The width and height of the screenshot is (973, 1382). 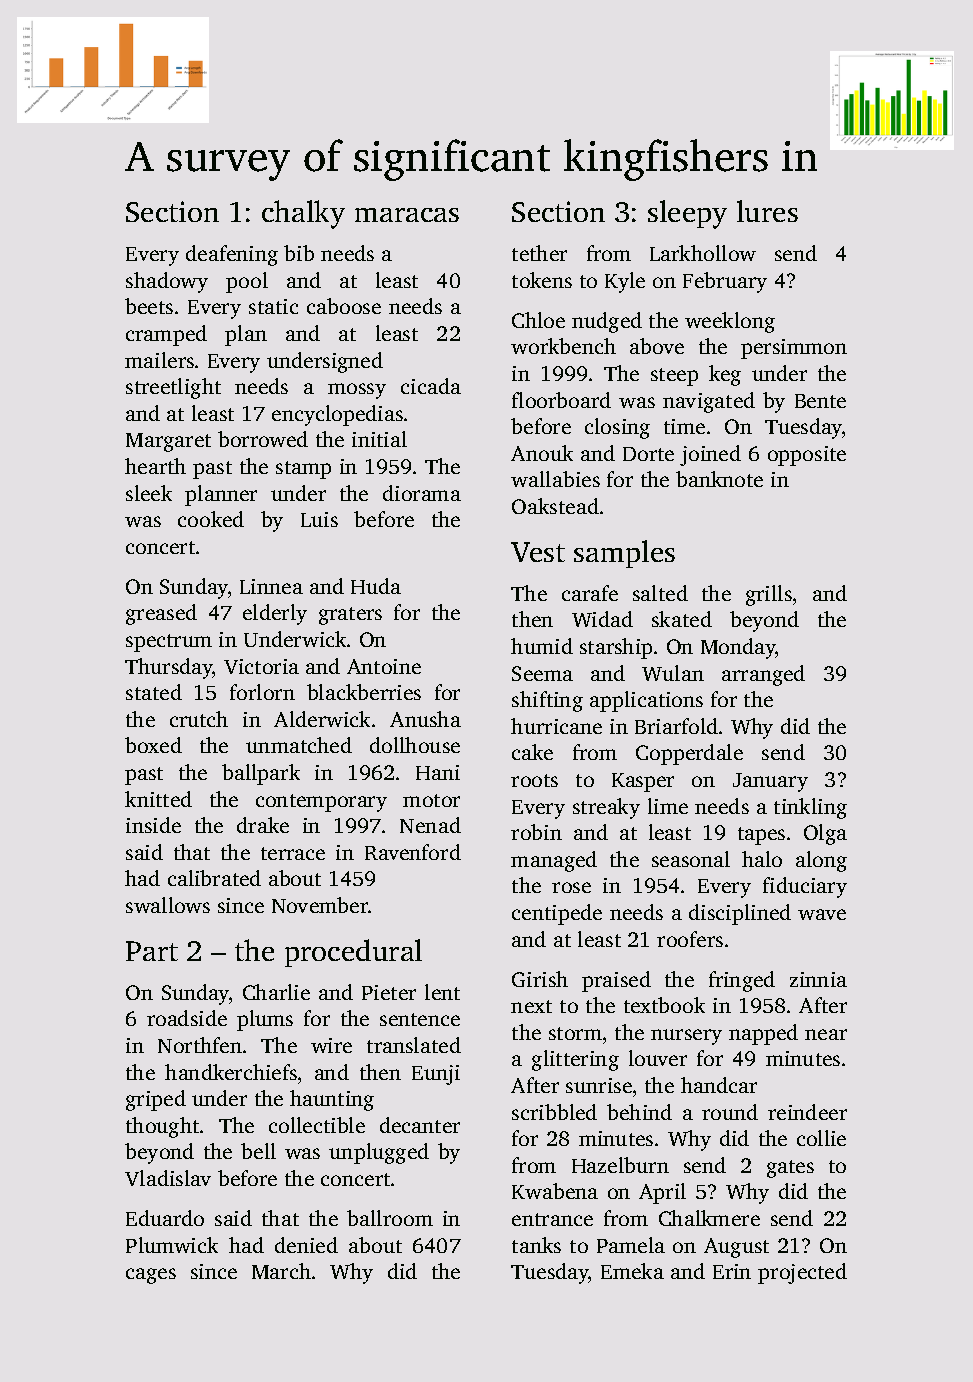 I want to click on tether, so click(x=539, y=253).
